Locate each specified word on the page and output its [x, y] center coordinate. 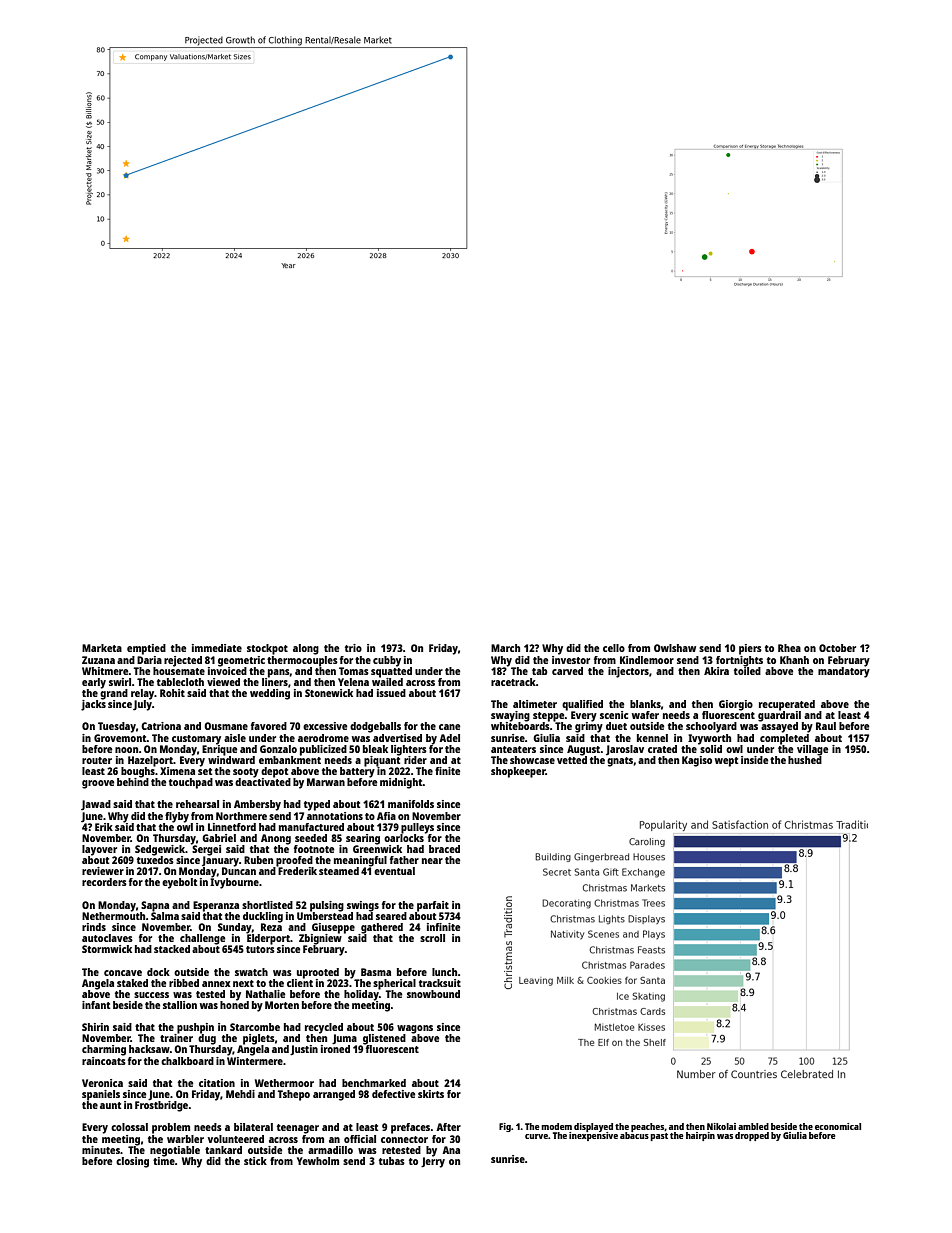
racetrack [513, 682]
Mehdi [240, 1094]
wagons [415, 1029]
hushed [805, 760]
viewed [223, 682]
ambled [753, 1126]
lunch [445, 972]
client [300, 982]
